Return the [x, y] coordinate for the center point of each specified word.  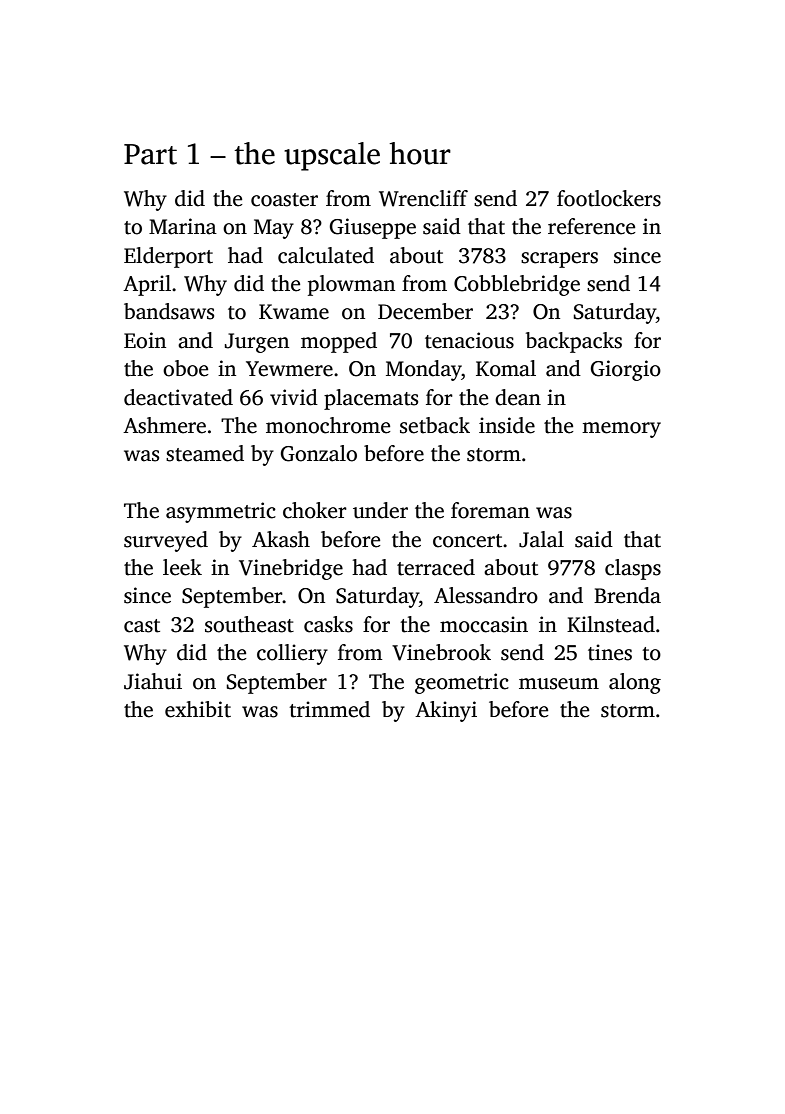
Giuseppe [373, 228]
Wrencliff [423, 198]
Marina [183, 226]
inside [507, 425]
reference [591, 226]
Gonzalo [319, 453]
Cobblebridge [517, 285]
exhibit [198, 709]
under [380, 510]
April [147, 285]
